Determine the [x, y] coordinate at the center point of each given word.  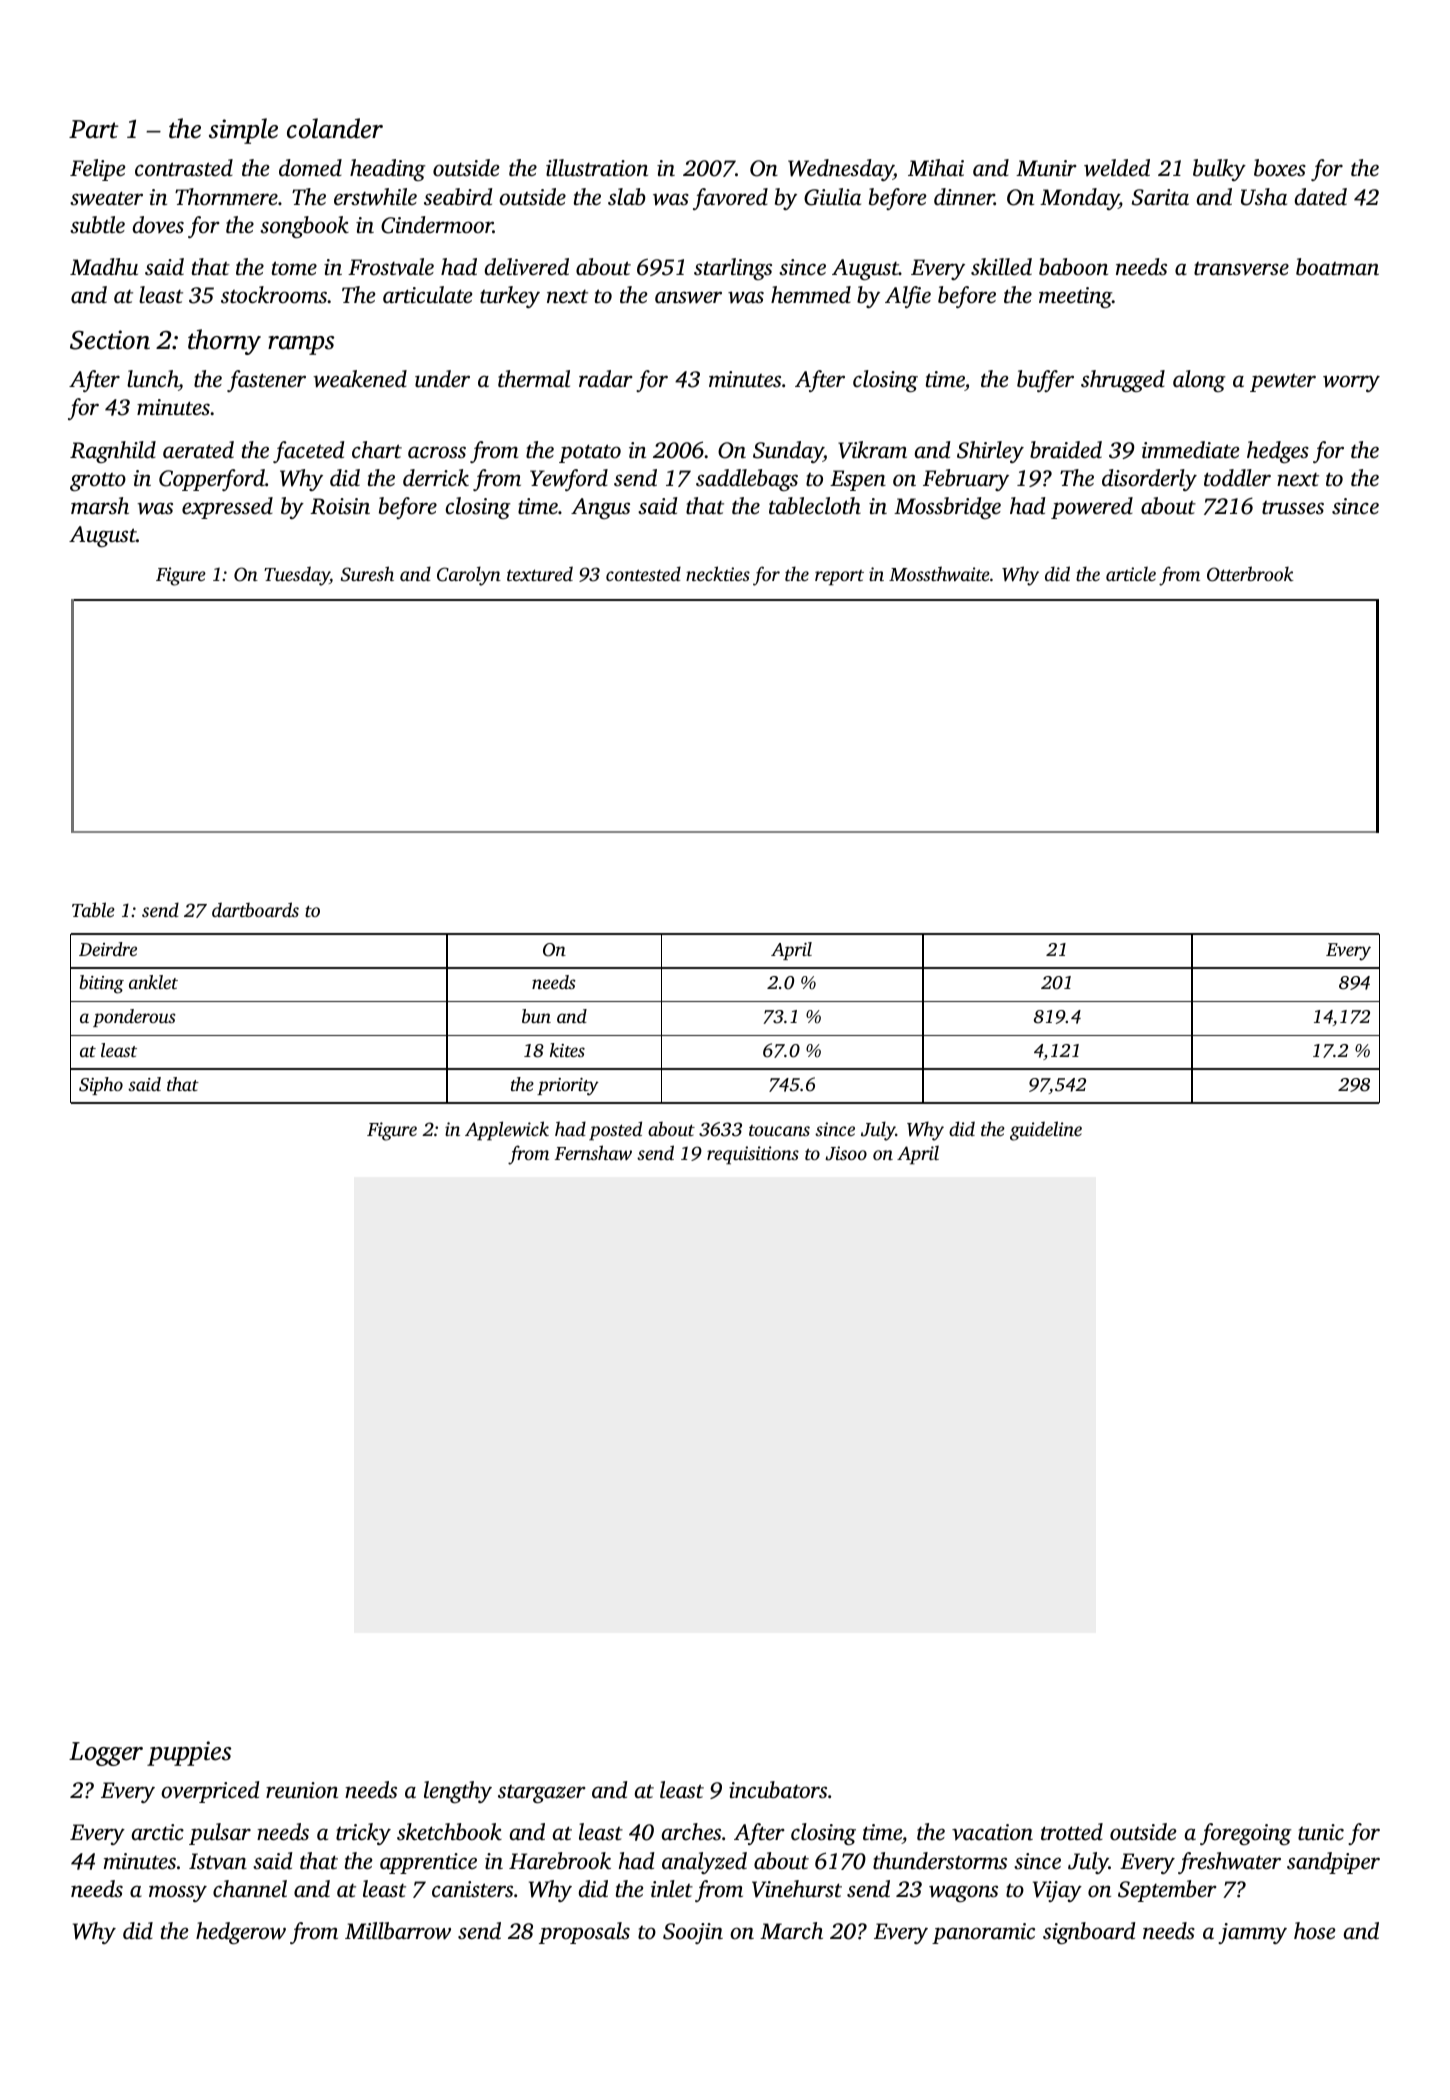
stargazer [542, 1794]
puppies [189, 1753]
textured [540, 573]
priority [568, 1087]
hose [1314, 1931]
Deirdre [108, 949]
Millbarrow [398, 1931]
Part [93, 129]
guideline [1046, 1131]
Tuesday [297, 576]
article [1131, 573]
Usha [1264, 197]
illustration [597, 168]
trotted [1072, 1831]
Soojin [693, 1933]
